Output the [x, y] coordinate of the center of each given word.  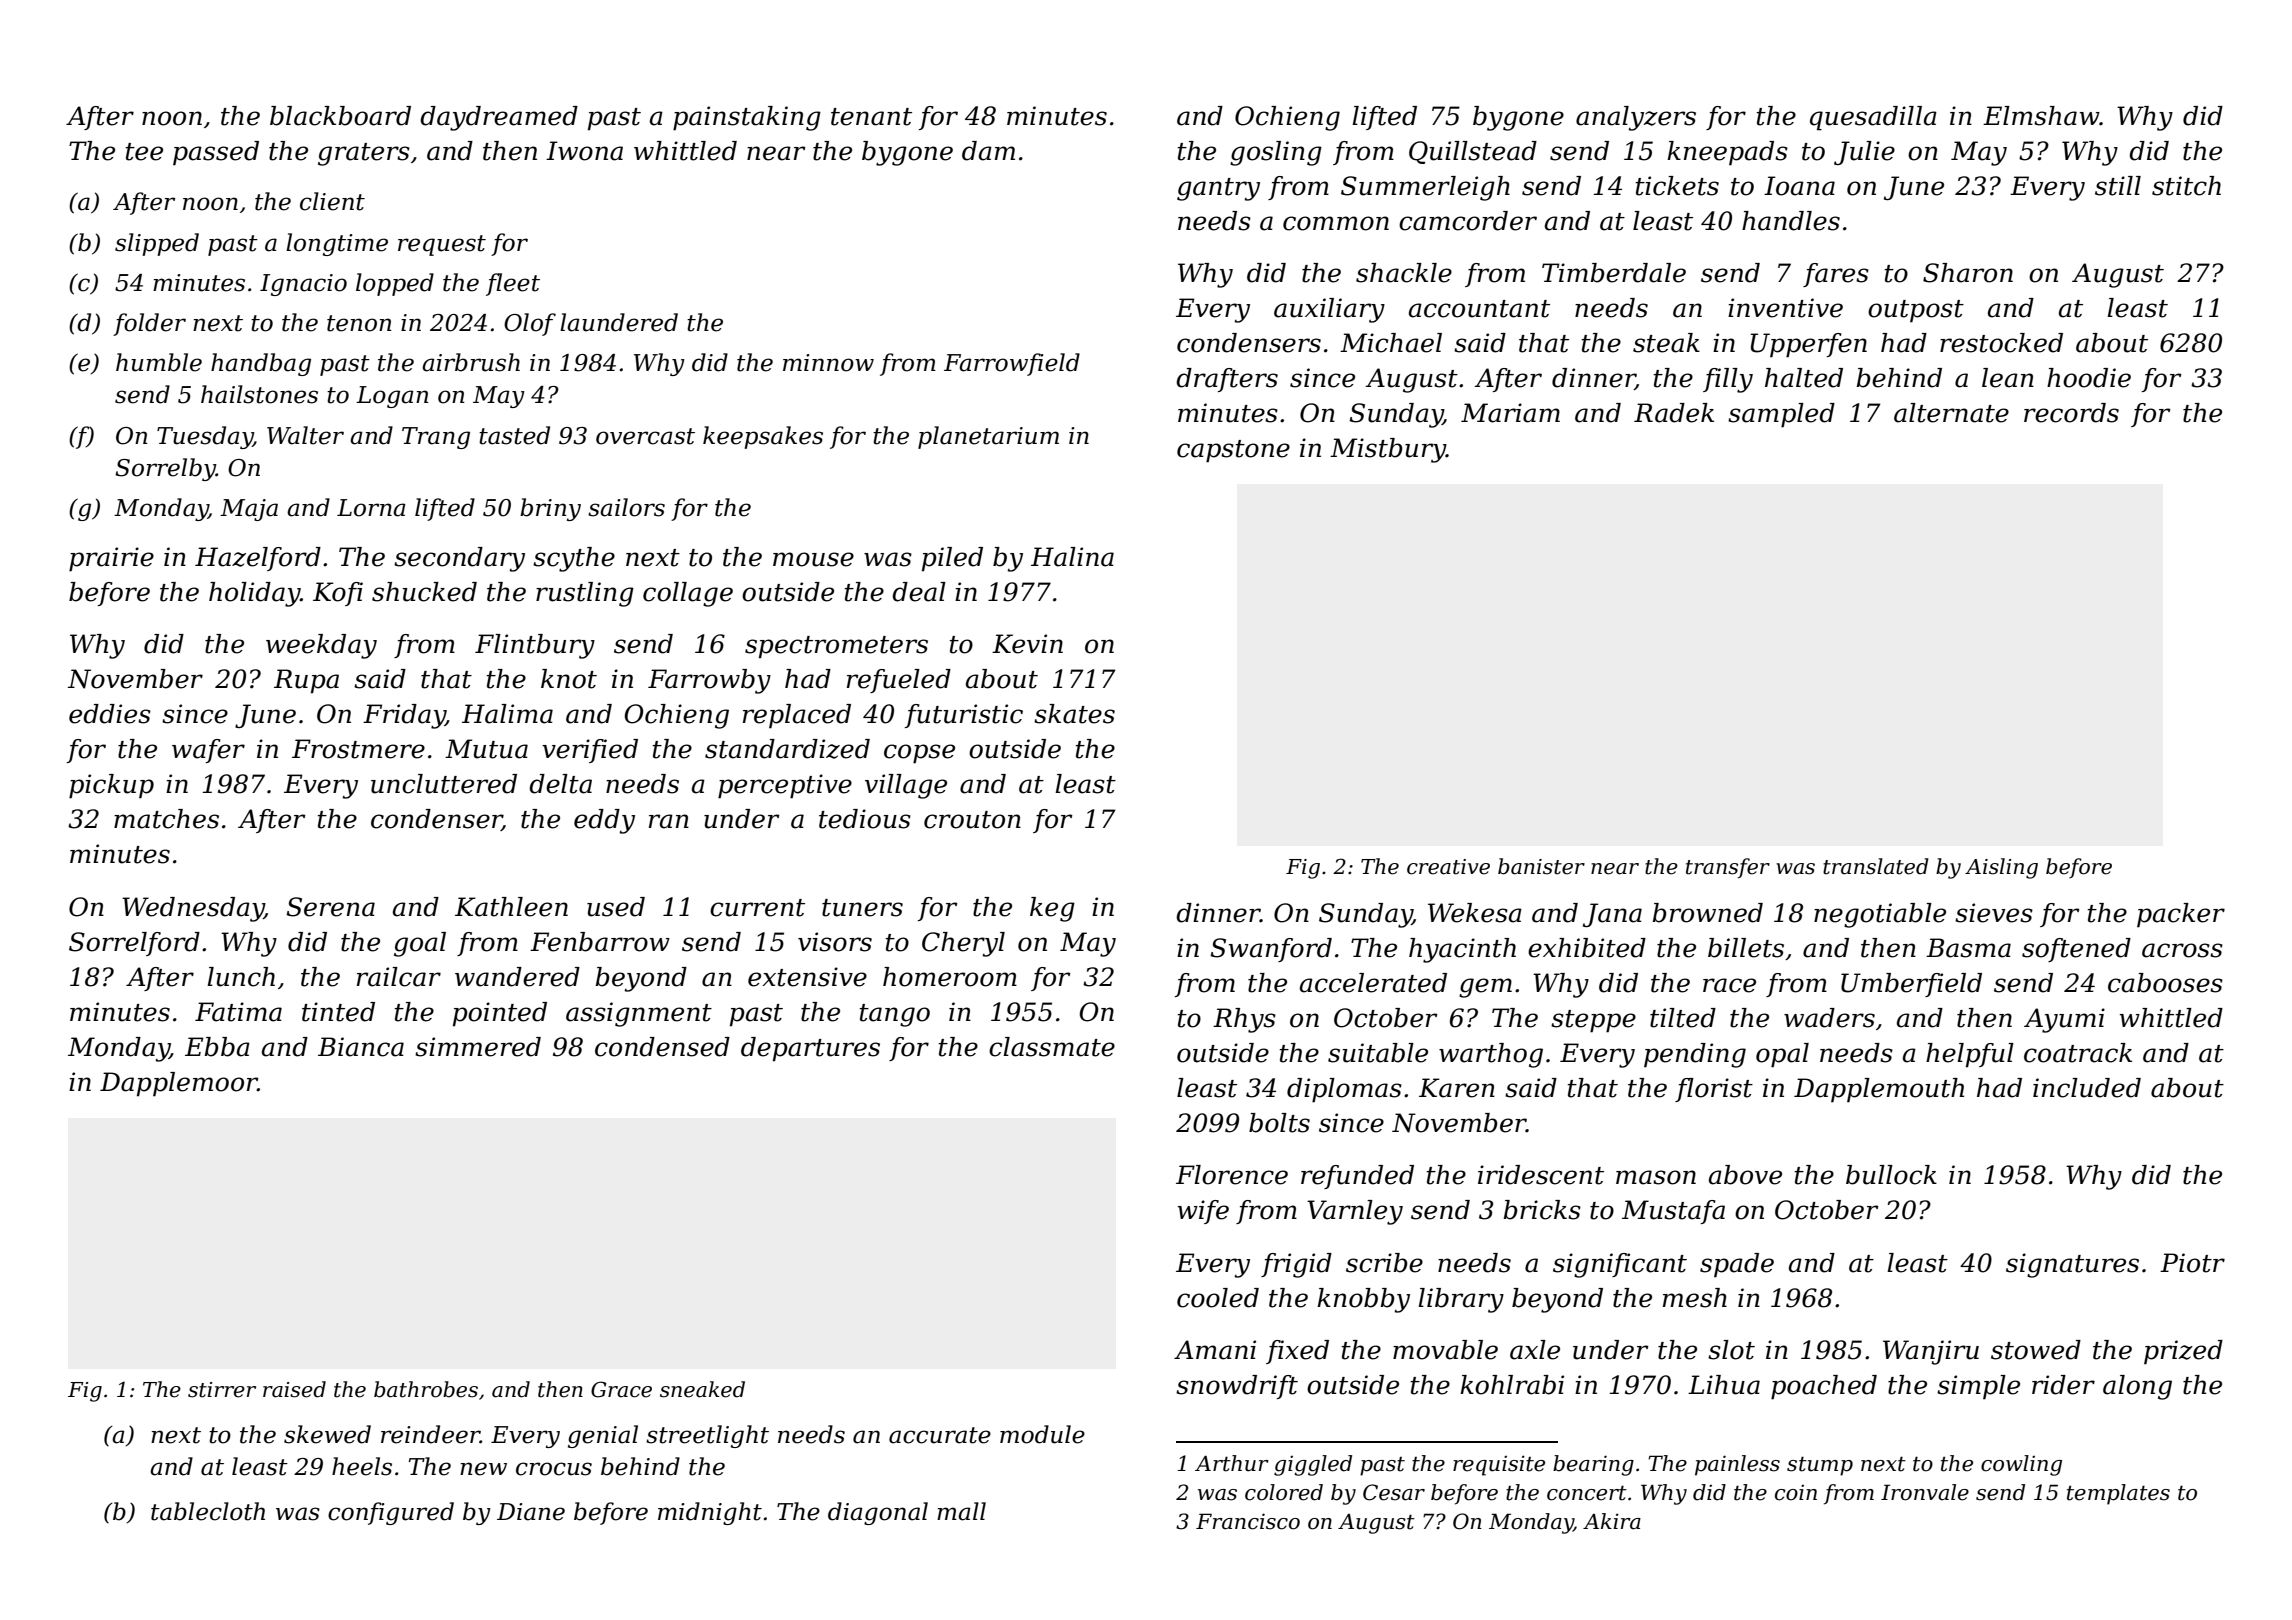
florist [1714, 1090]
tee [144, 152]
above [1745, 1175]
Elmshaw [2041, 116]
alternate [1951, 413]
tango [895, 1015]
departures [810, 1049]
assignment [639, 1014]
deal [919, 592]
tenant [871, 117]
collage [688, 594]
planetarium [988, 437]
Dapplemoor [179, 1084]
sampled [1781, 415]
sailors [626, 507]
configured [391, 1513]
